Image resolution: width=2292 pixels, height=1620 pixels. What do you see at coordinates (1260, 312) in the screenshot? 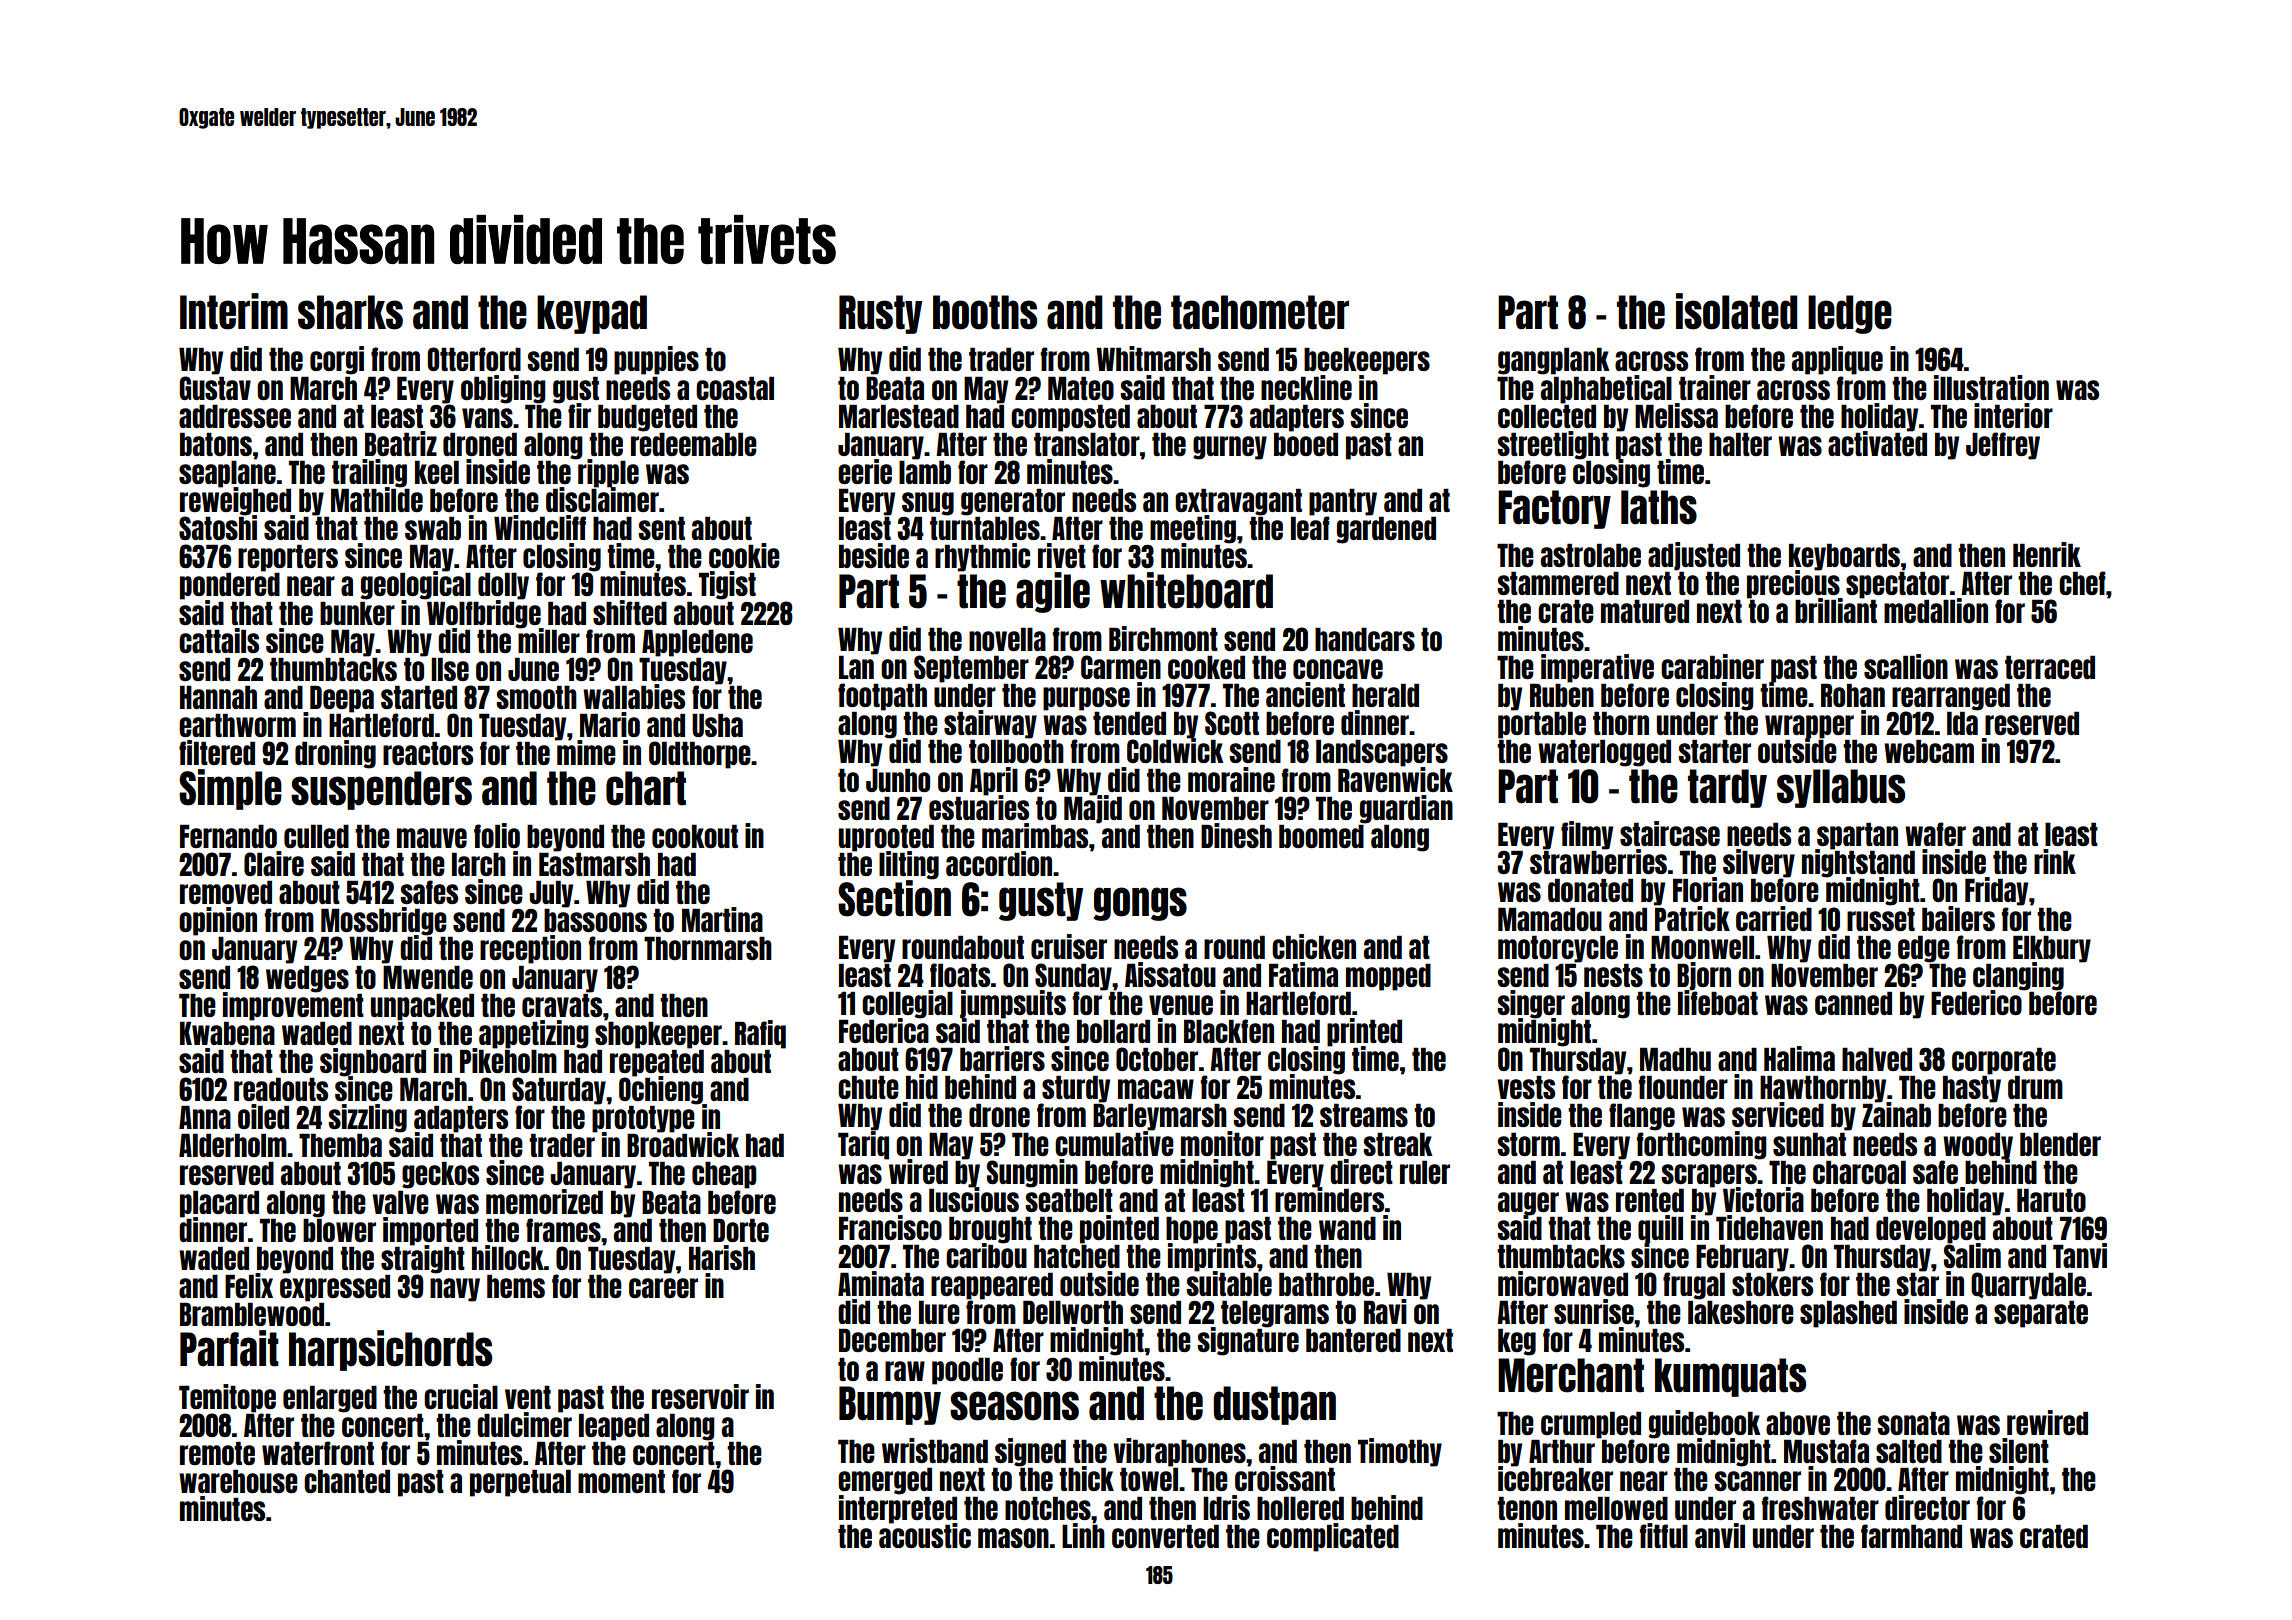
I see `tachometer` at bounding box center [1260, 312].
